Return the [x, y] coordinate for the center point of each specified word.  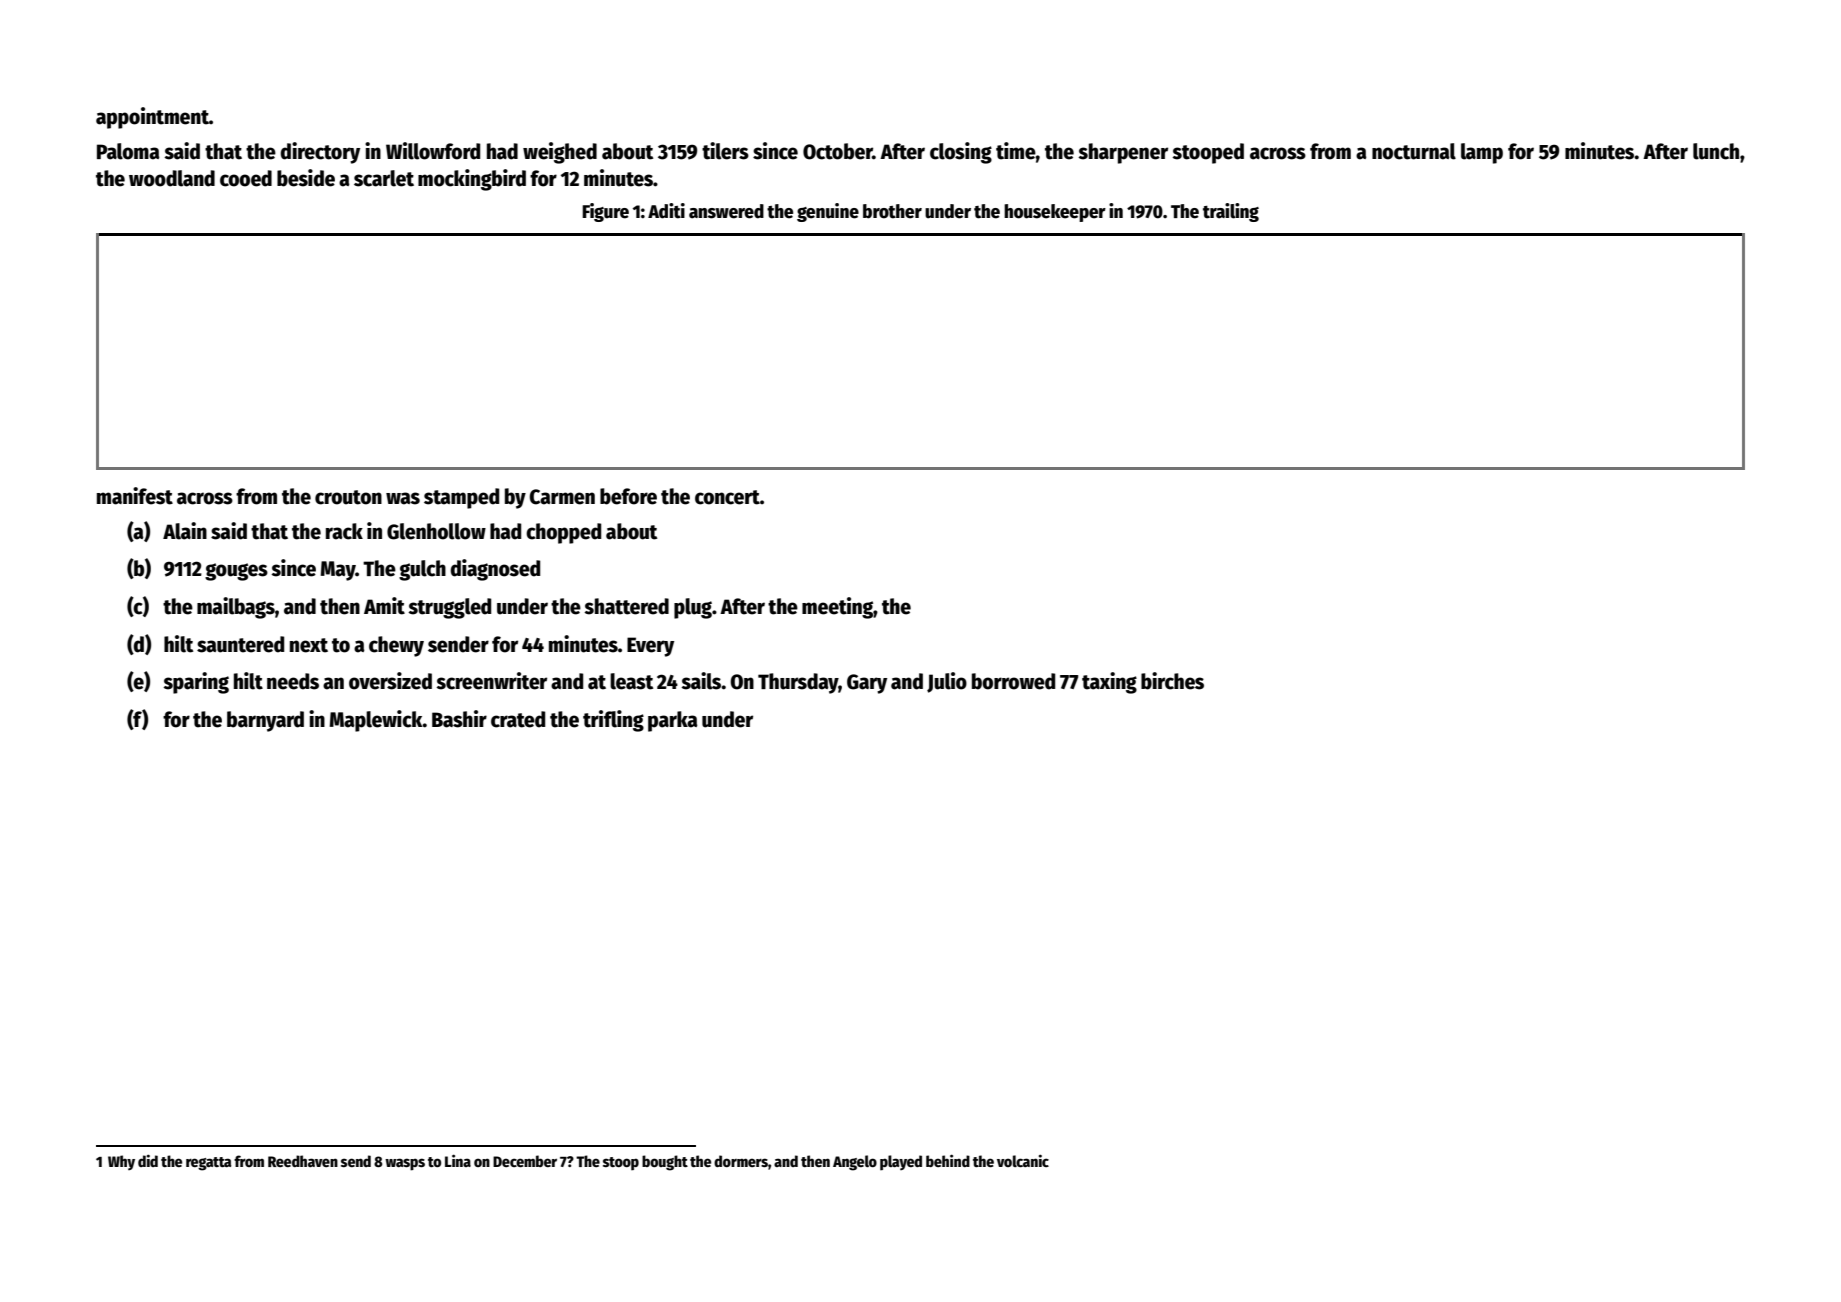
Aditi [666, 211]
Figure [605, 212]
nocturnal [1414, 151]
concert [727, 497]
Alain [185, 531]
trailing [1231, 212]
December [525, 1161]
